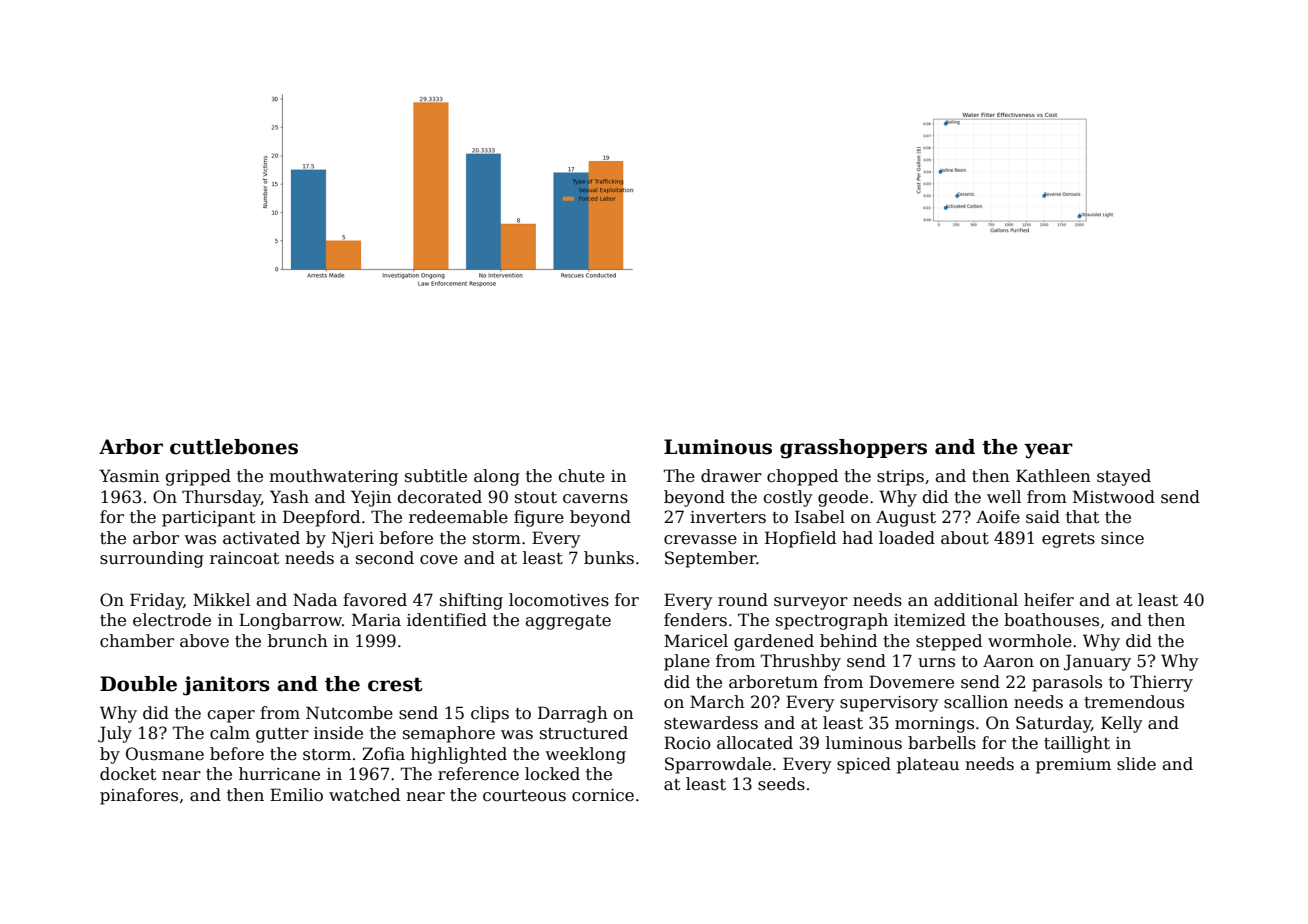  Describe the element at coordinates (1122, 724) in the page. I see `Kelly` at that location.
